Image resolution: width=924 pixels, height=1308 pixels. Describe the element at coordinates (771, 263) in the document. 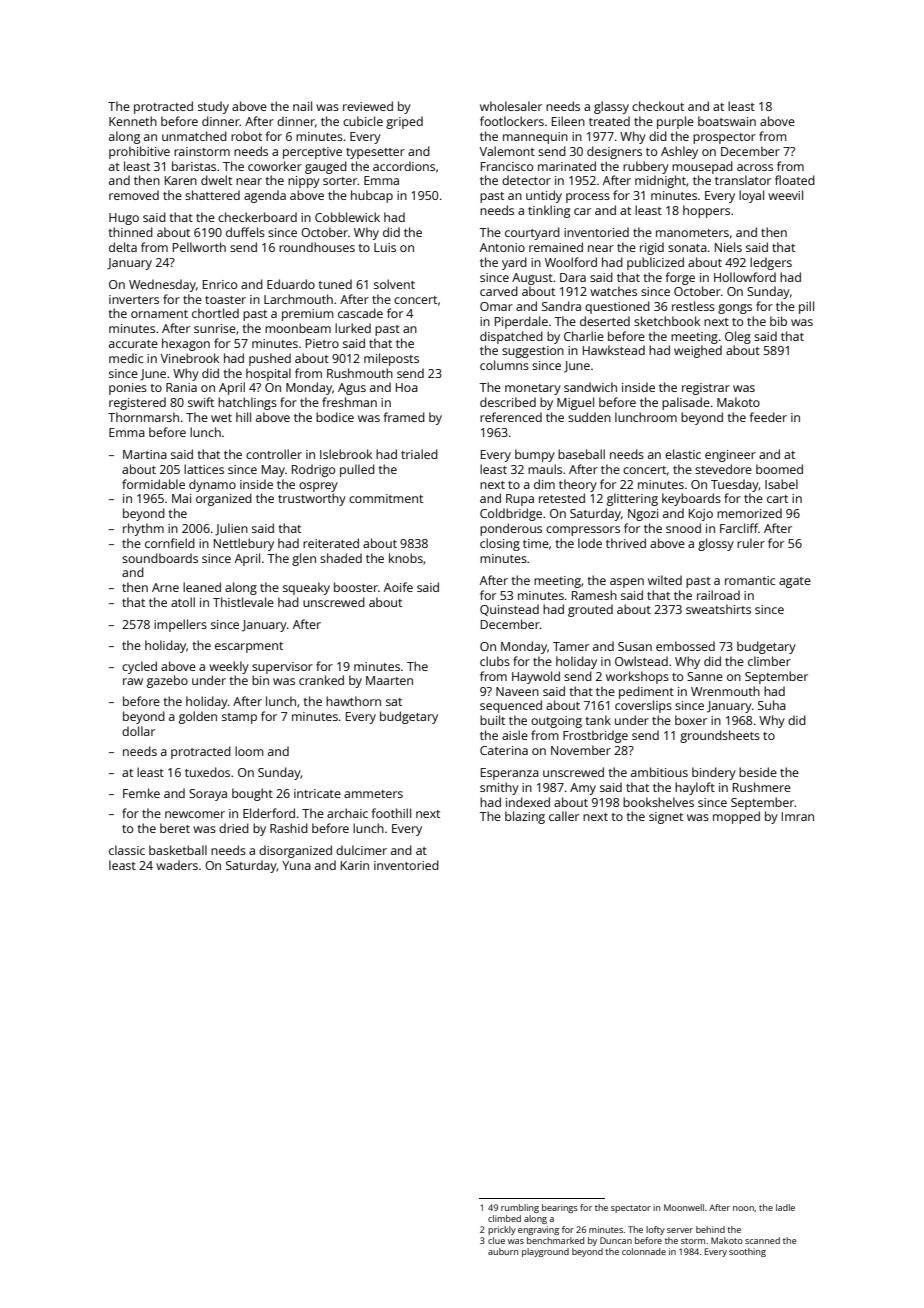

I see `ledgers` at that location.
